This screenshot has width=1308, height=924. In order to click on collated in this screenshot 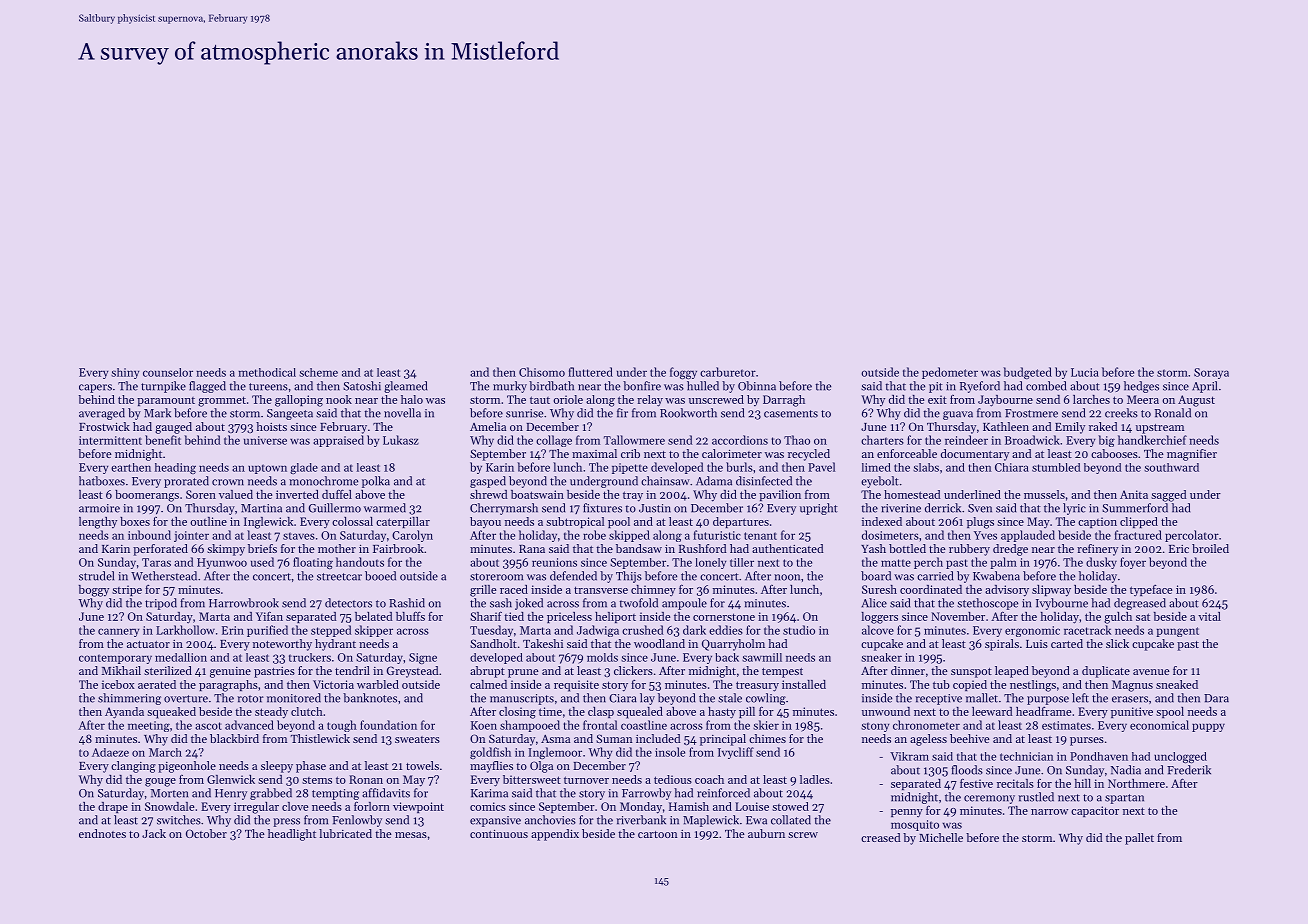, I will do `click(791, 820)`.
